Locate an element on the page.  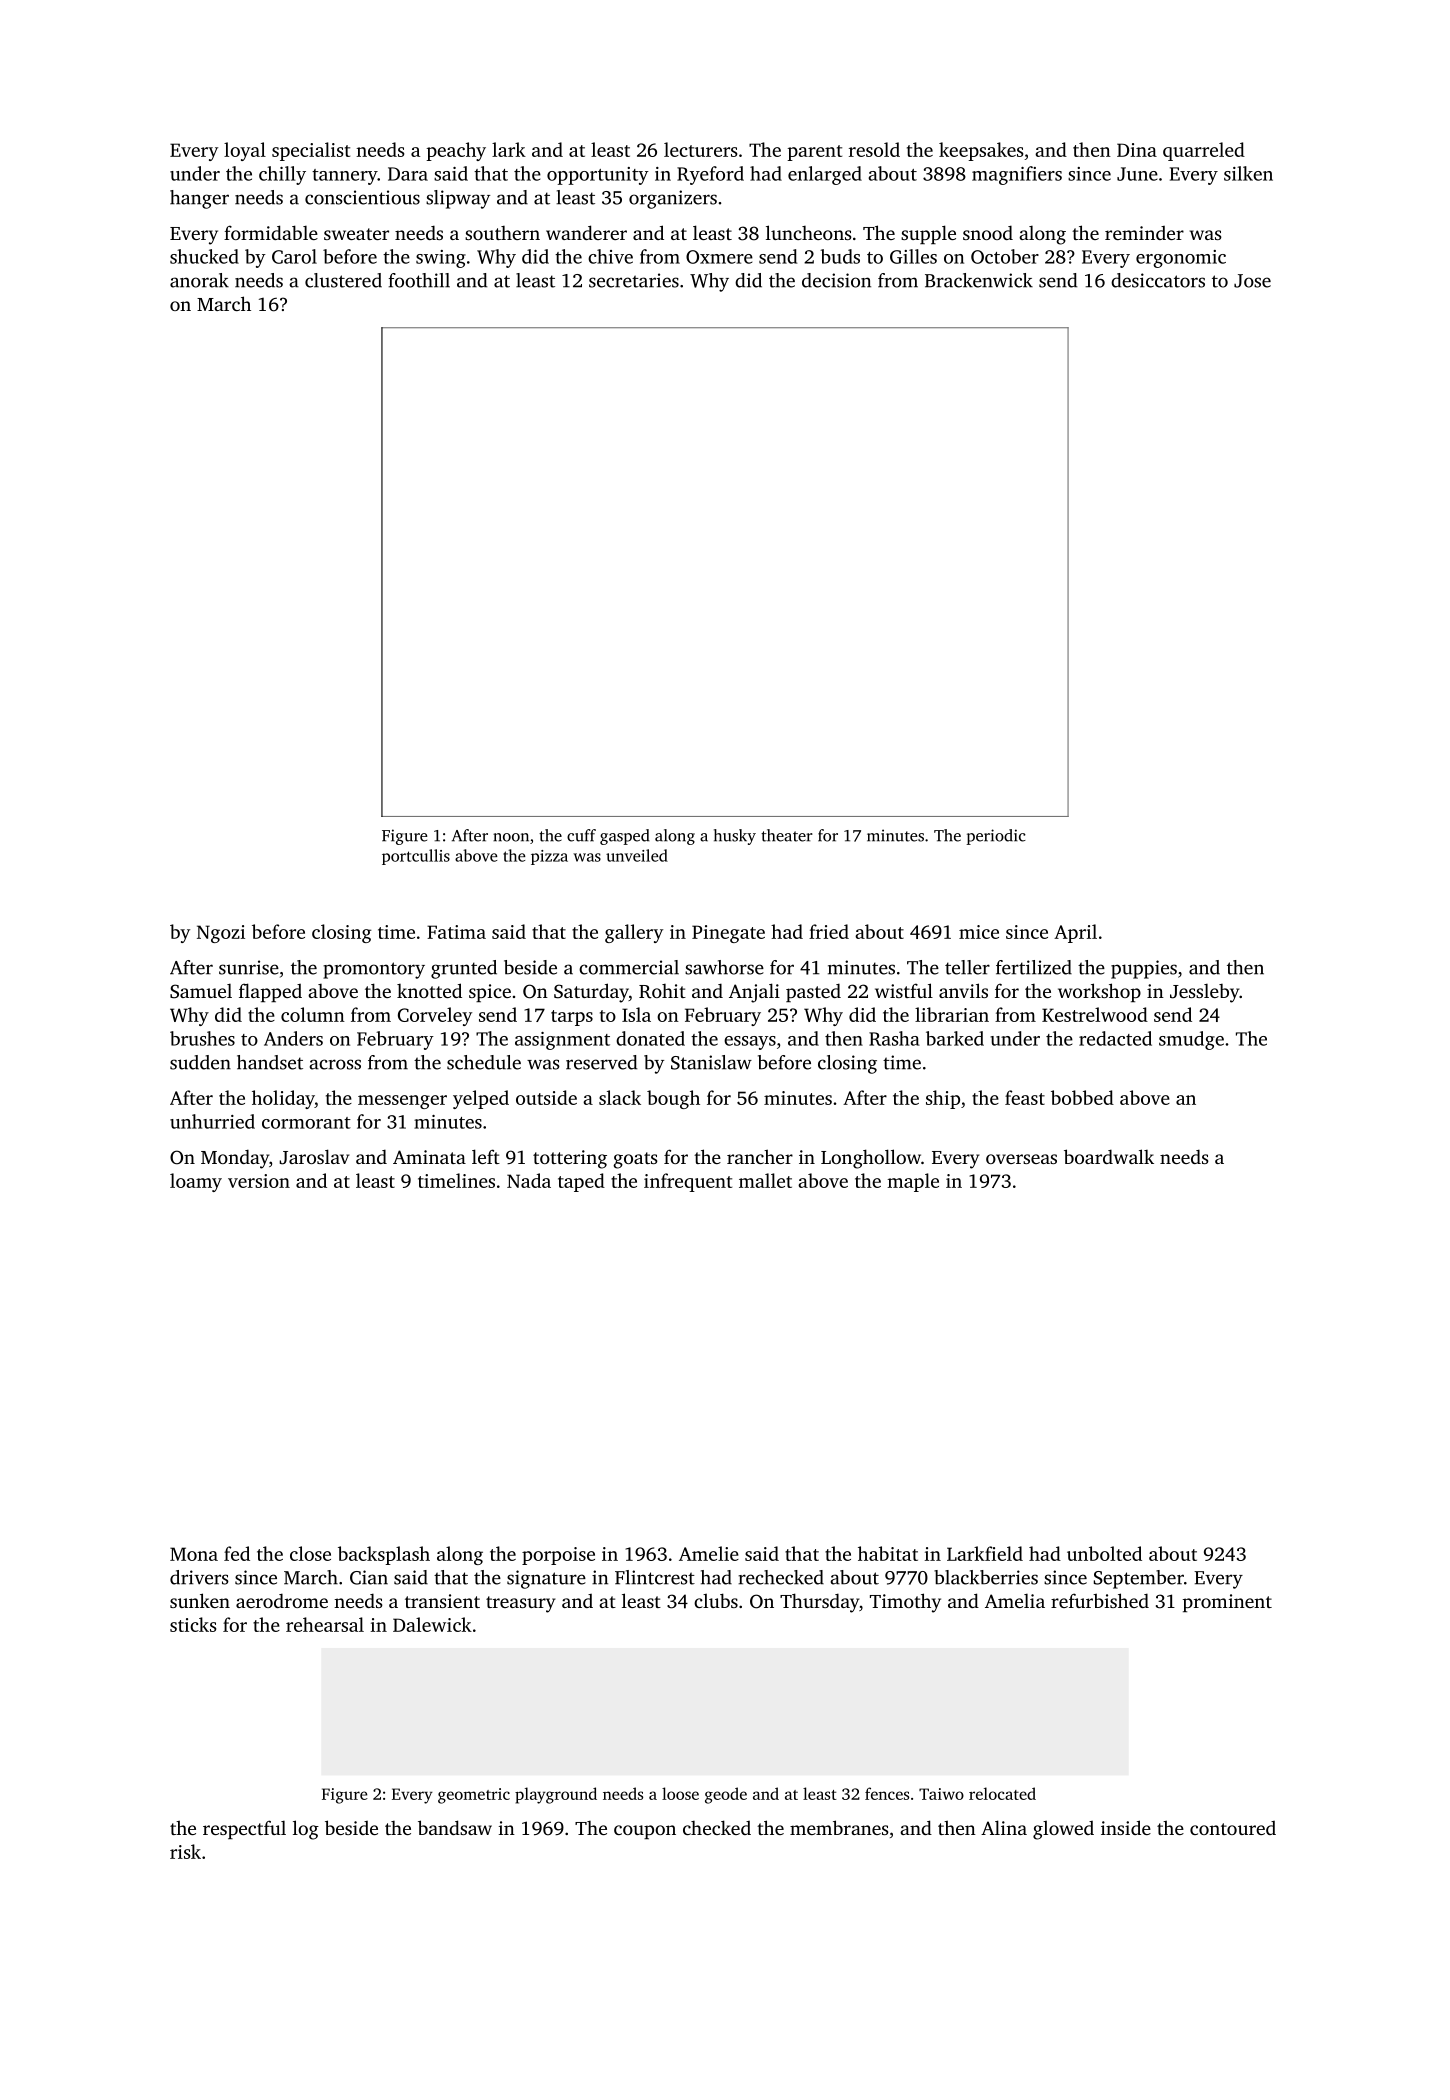
Dalewick is located at coordinates (432, 1624).
